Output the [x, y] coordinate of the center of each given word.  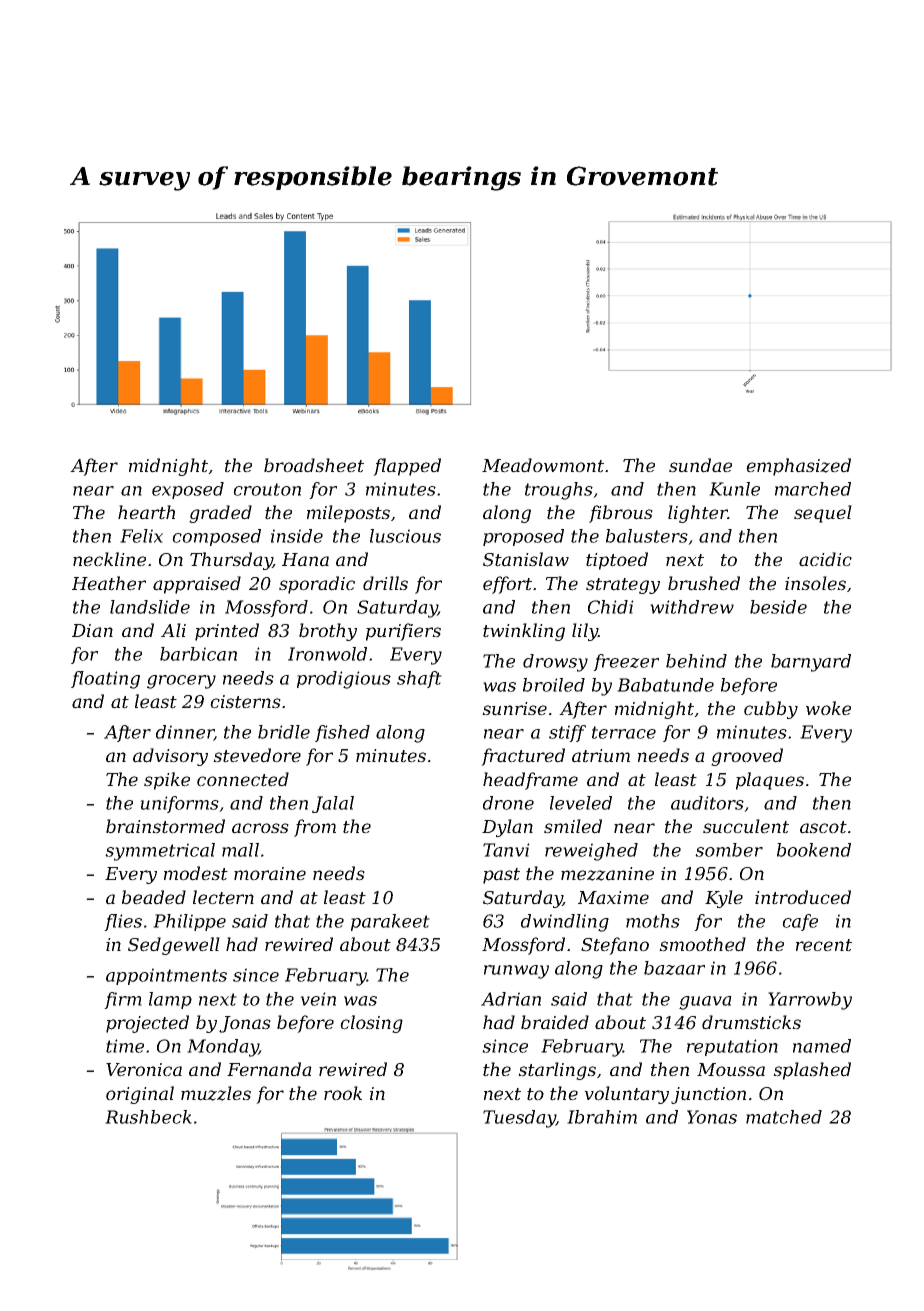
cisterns [245, 702]
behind [696, 661]
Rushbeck [148, 1117]
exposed [188, 490]
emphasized [798, 467]
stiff [567, 733]
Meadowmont [543, 465]
